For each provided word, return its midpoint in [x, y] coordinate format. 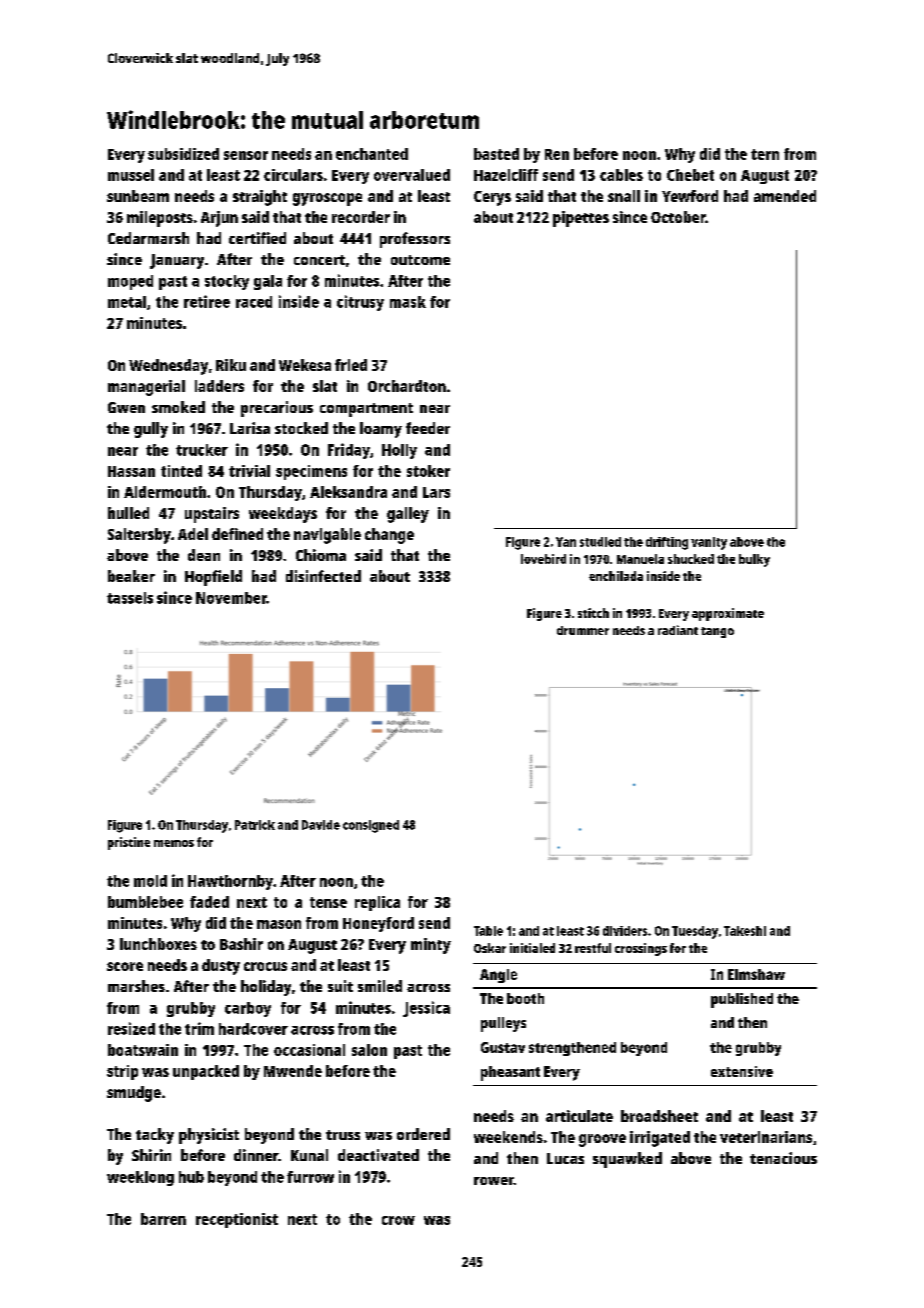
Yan [566, 542]
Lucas [565, 1158]
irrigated [660, 1139]
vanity [709, 543]
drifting [667, 543]
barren [163, 1219]
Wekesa [305, 365]
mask [408, 302]
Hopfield [213, 578]
